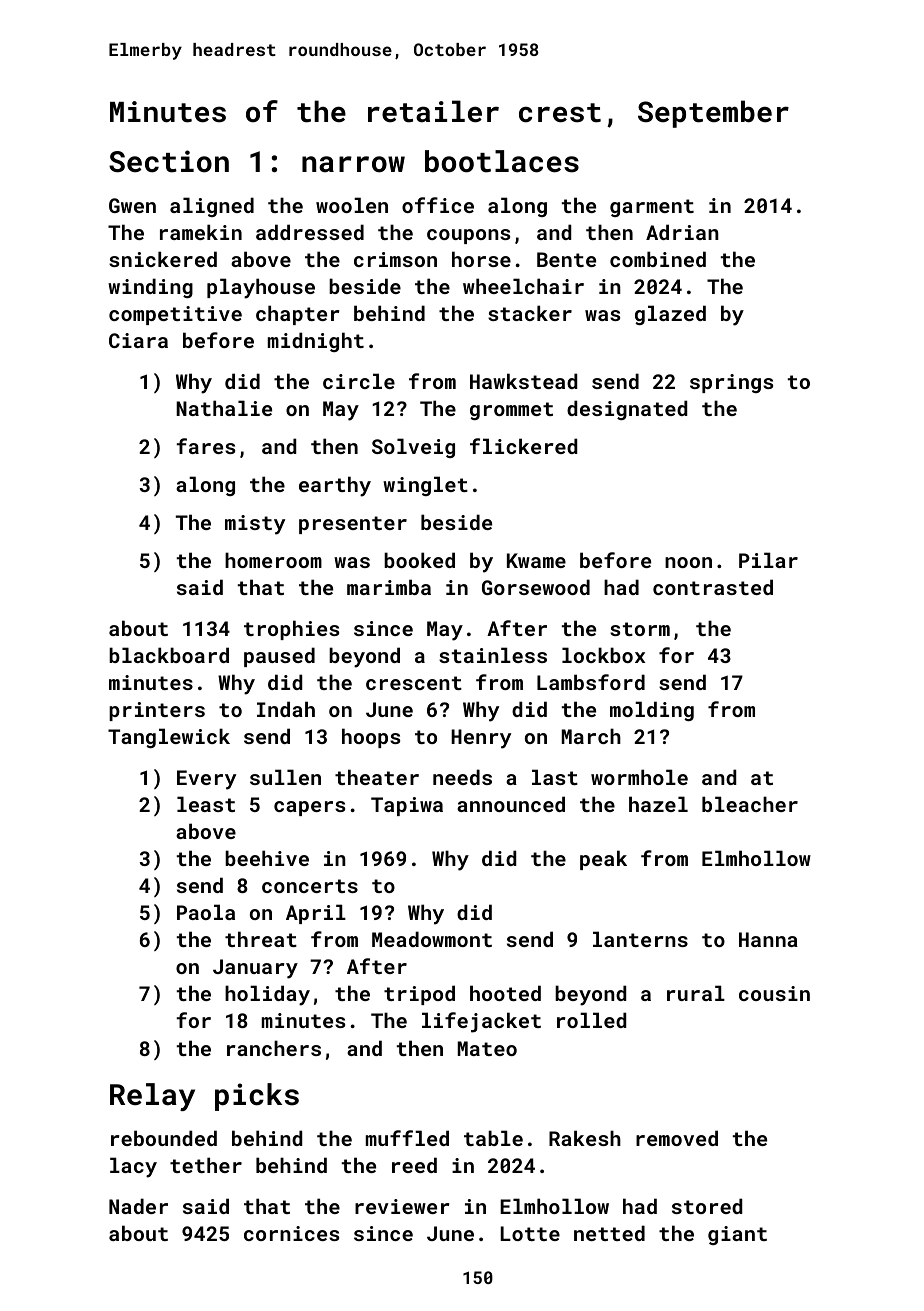  Describe the element at coordinates (201, 232) in the document. I see `ramekin` at that location.
